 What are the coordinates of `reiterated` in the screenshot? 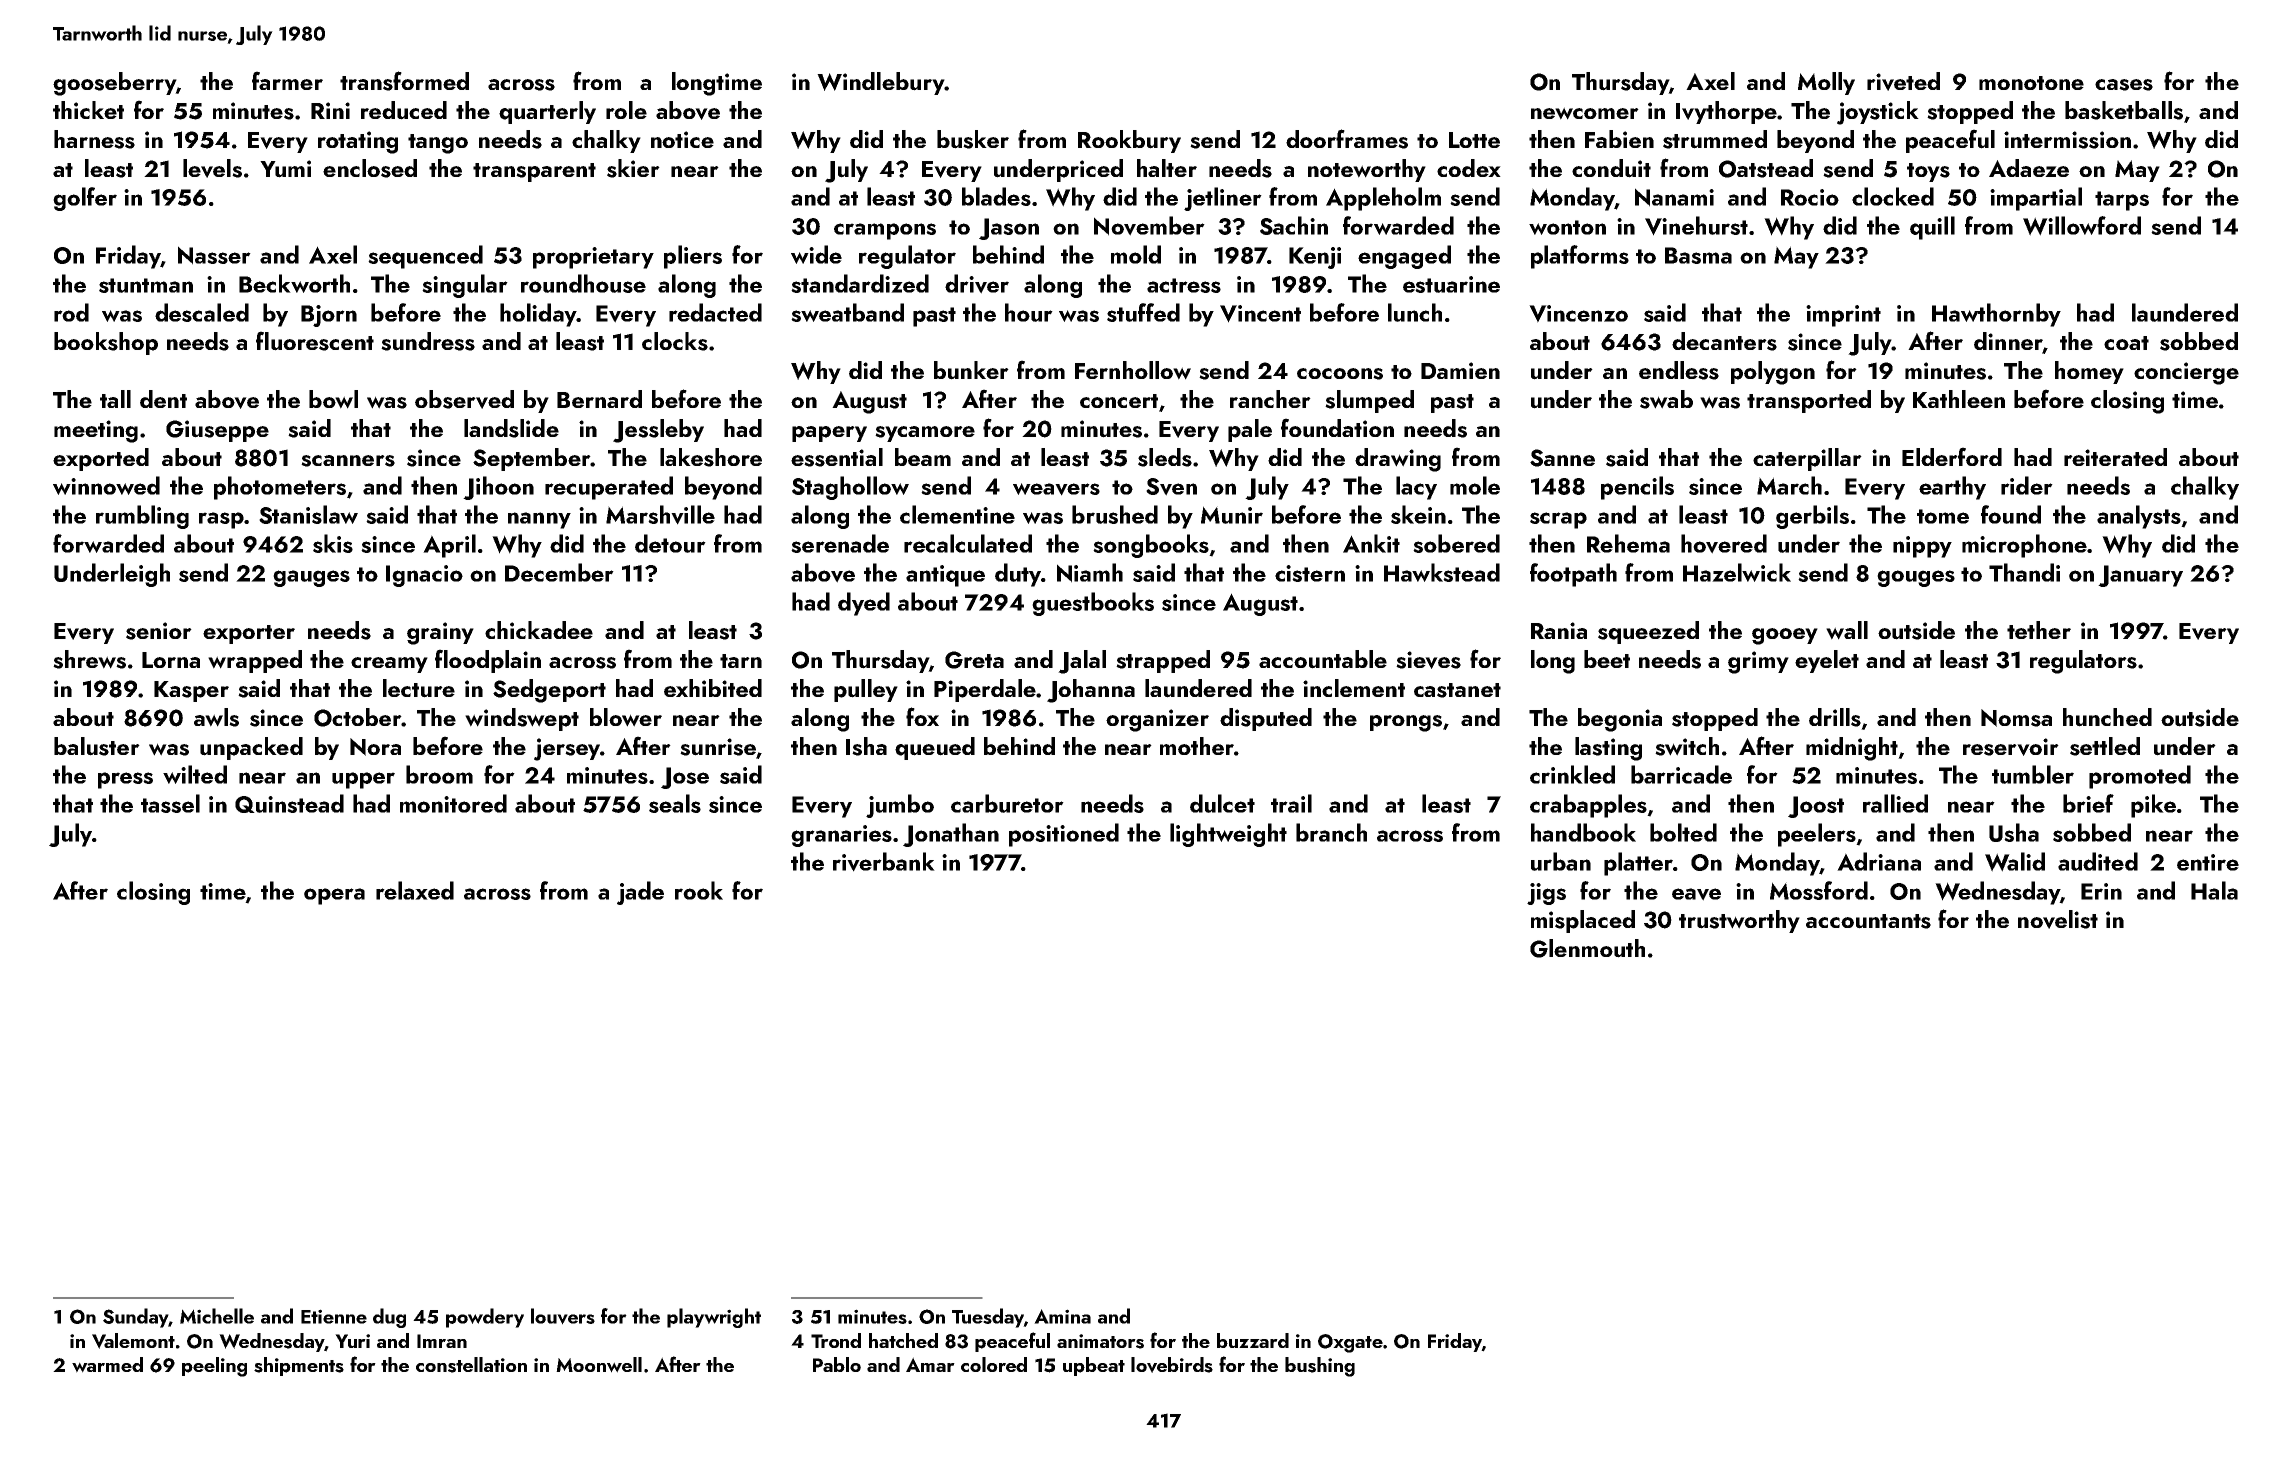 It's located at (2115, 457).
